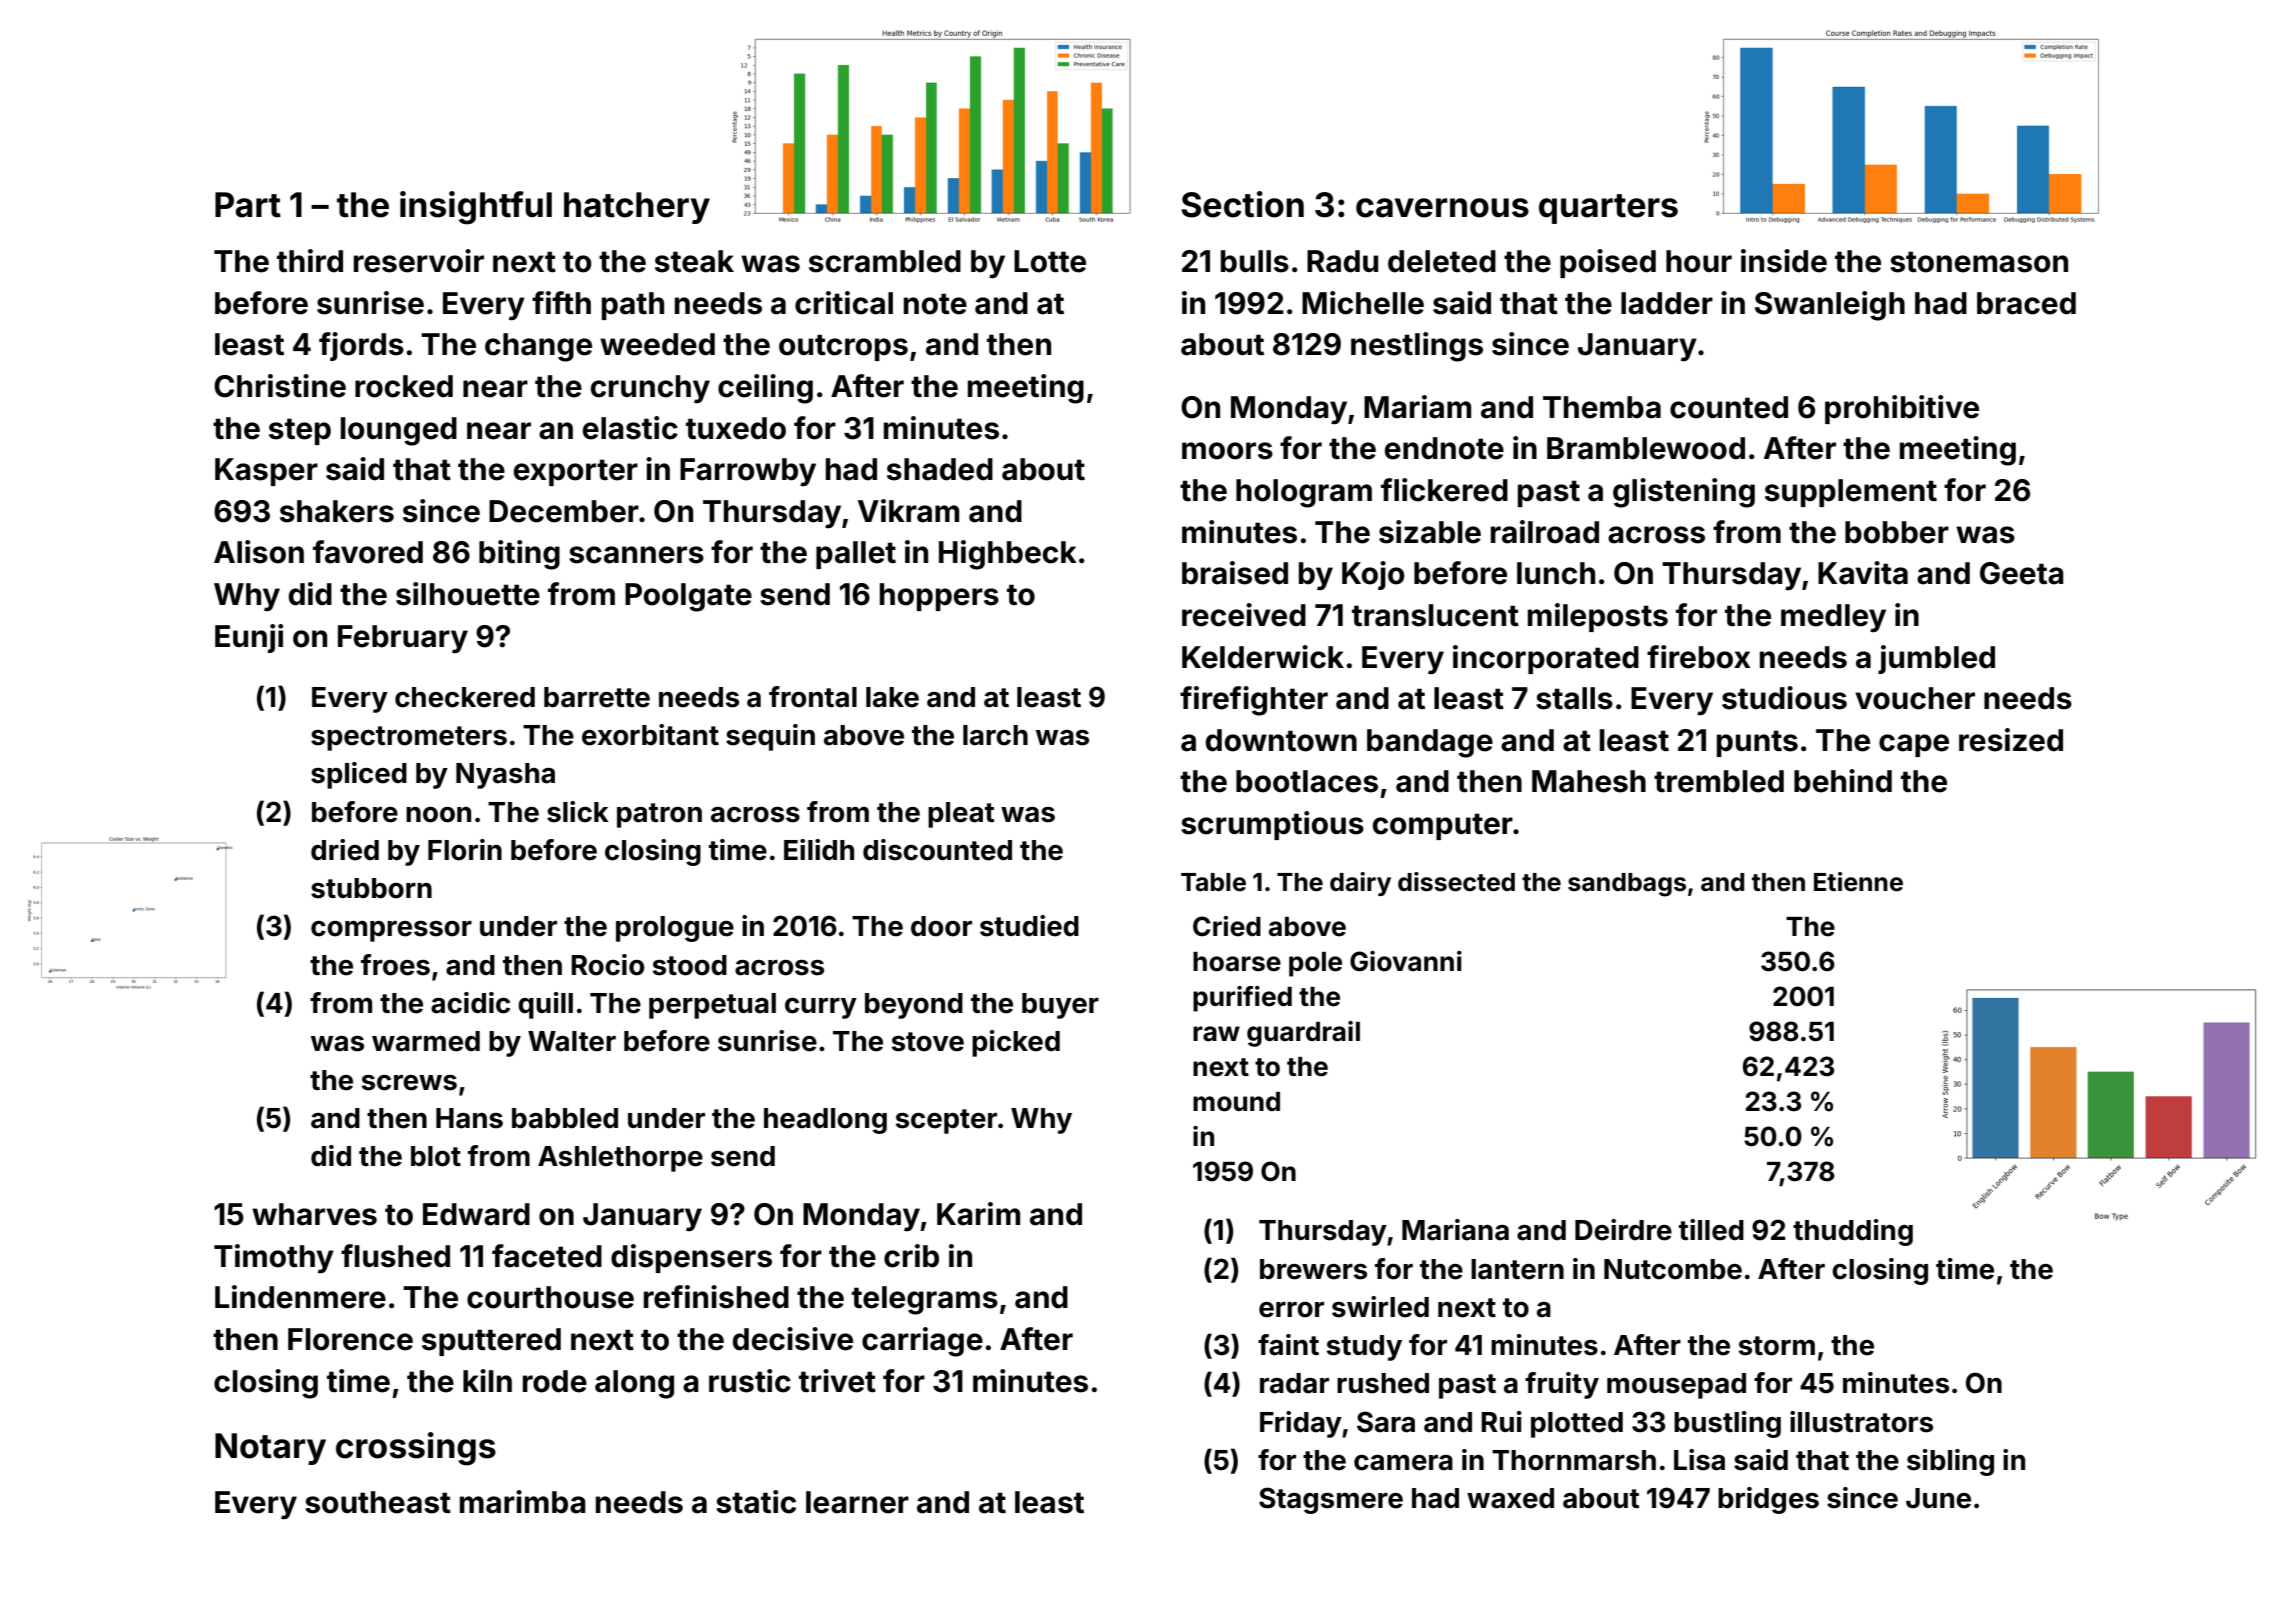 The height and width of the image is (1620, 2292). I want to click on stove, so click(928, 1042).
